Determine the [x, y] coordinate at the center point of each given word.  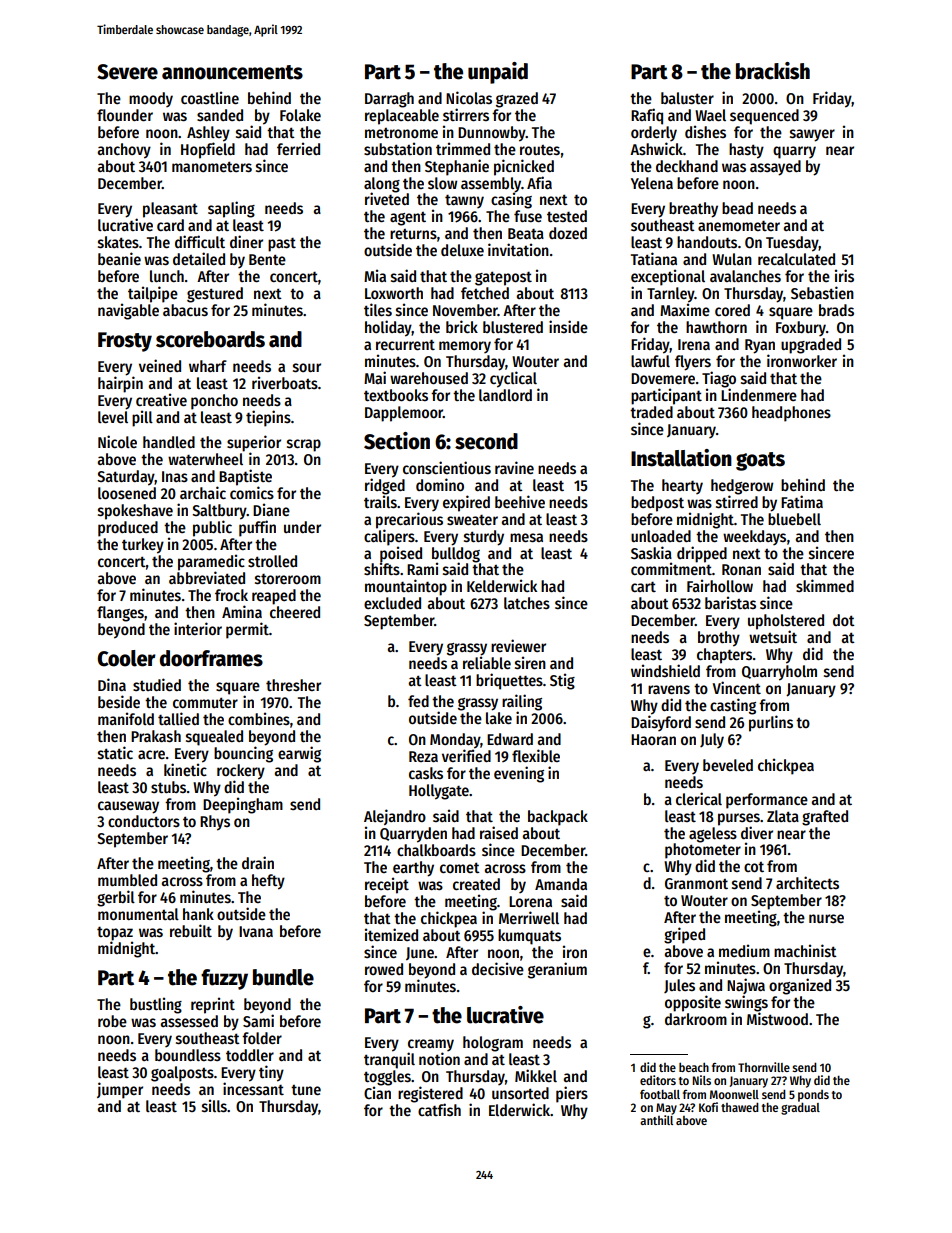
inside [568, 326]
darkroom [696, 1019]
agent [408, 219]
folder [262, 1038]
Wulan [732, 259]
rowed [384, 969]
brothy [719, 639]
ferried [298, 148]
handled [169, 442]
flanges [120, 614]
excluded [392, 603]
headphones [791, 414]
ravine [514, 467]
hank [198, 914]
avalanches [745, 276]
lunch [167, 276]
